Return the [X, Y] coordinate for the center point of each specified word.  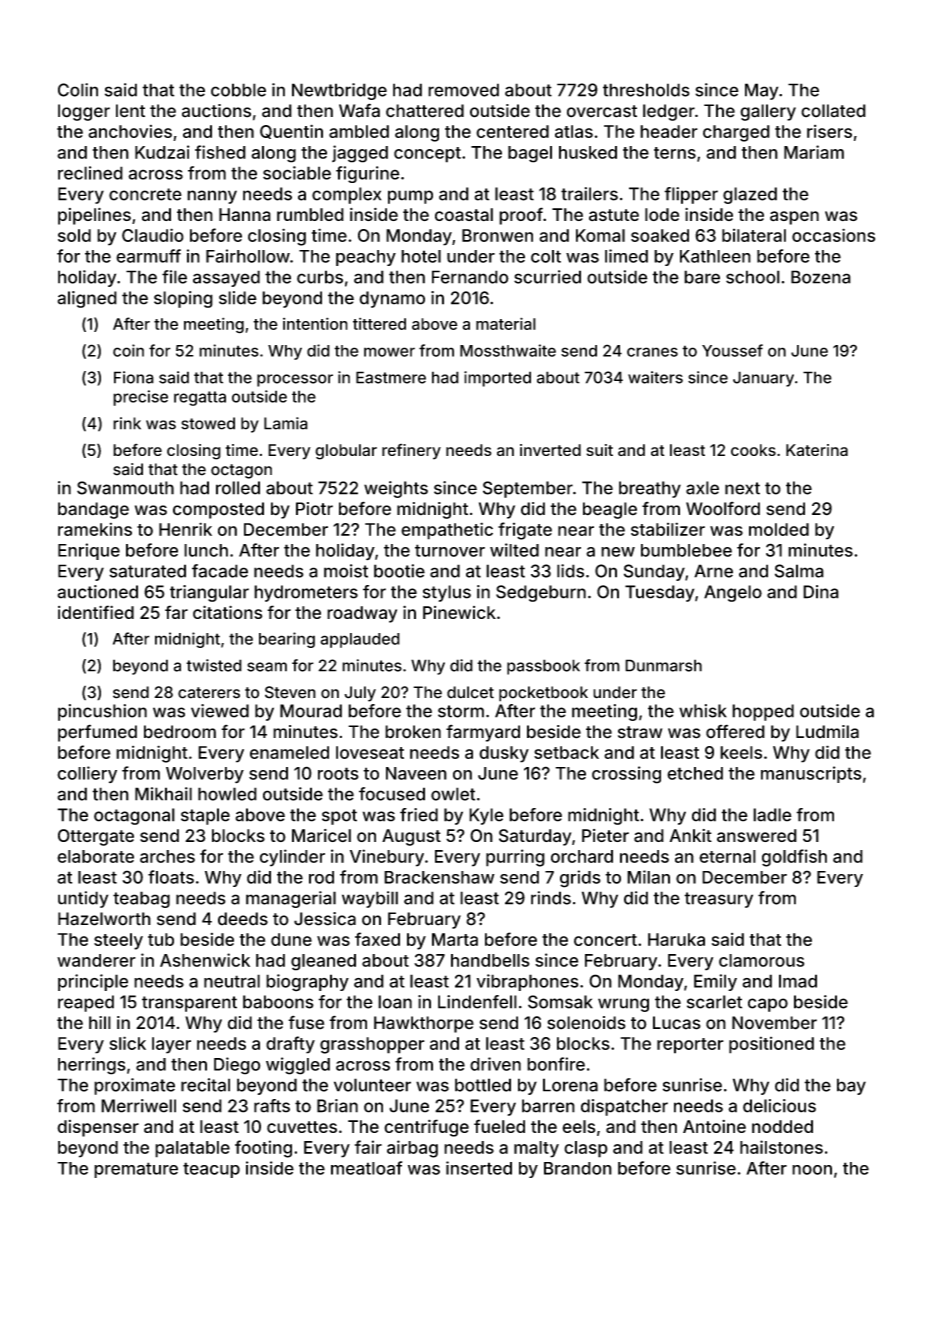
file [174, 277]
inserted [479, 1168]
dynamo [392, 299]
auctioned [97, 592]
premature [136, 1170]
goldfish [794, 858]
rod [321, 877]
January [763, 379]
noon [812, 1170]
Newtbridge [339, 91]
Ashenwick [205, 960]
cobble [238, 90]
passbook [543, 667]
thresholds [646, 90]
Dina [821, 592]
